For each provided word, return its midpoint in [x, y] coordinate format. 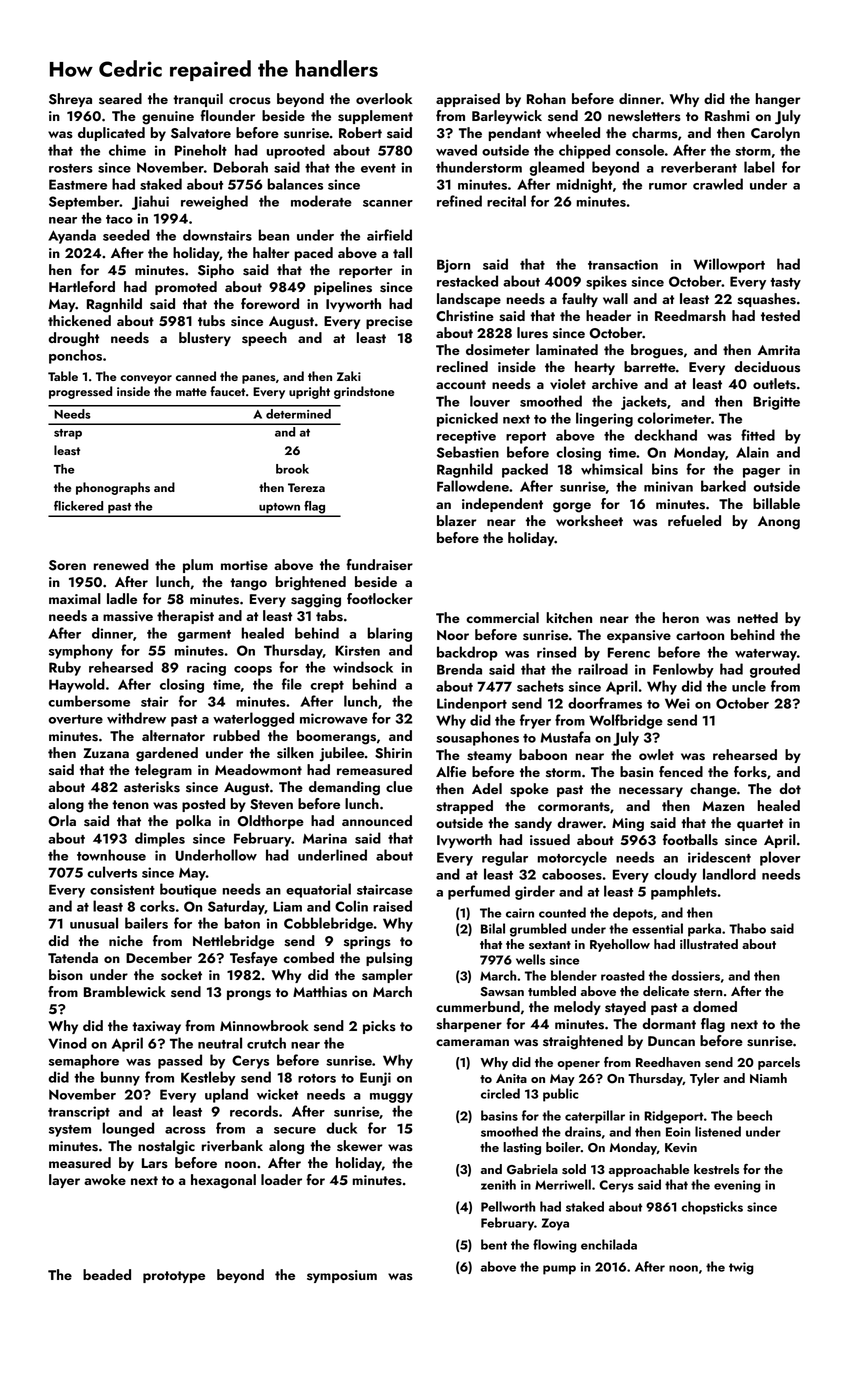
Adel [487, 788]
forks [750, 772]
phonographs [113, 488]
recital [506, 201]
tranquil [198, 100]
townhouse [111, 855]
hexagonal [223, 1181]
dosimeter [498, 350]
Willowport [729, 265]
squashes [766, 300]
